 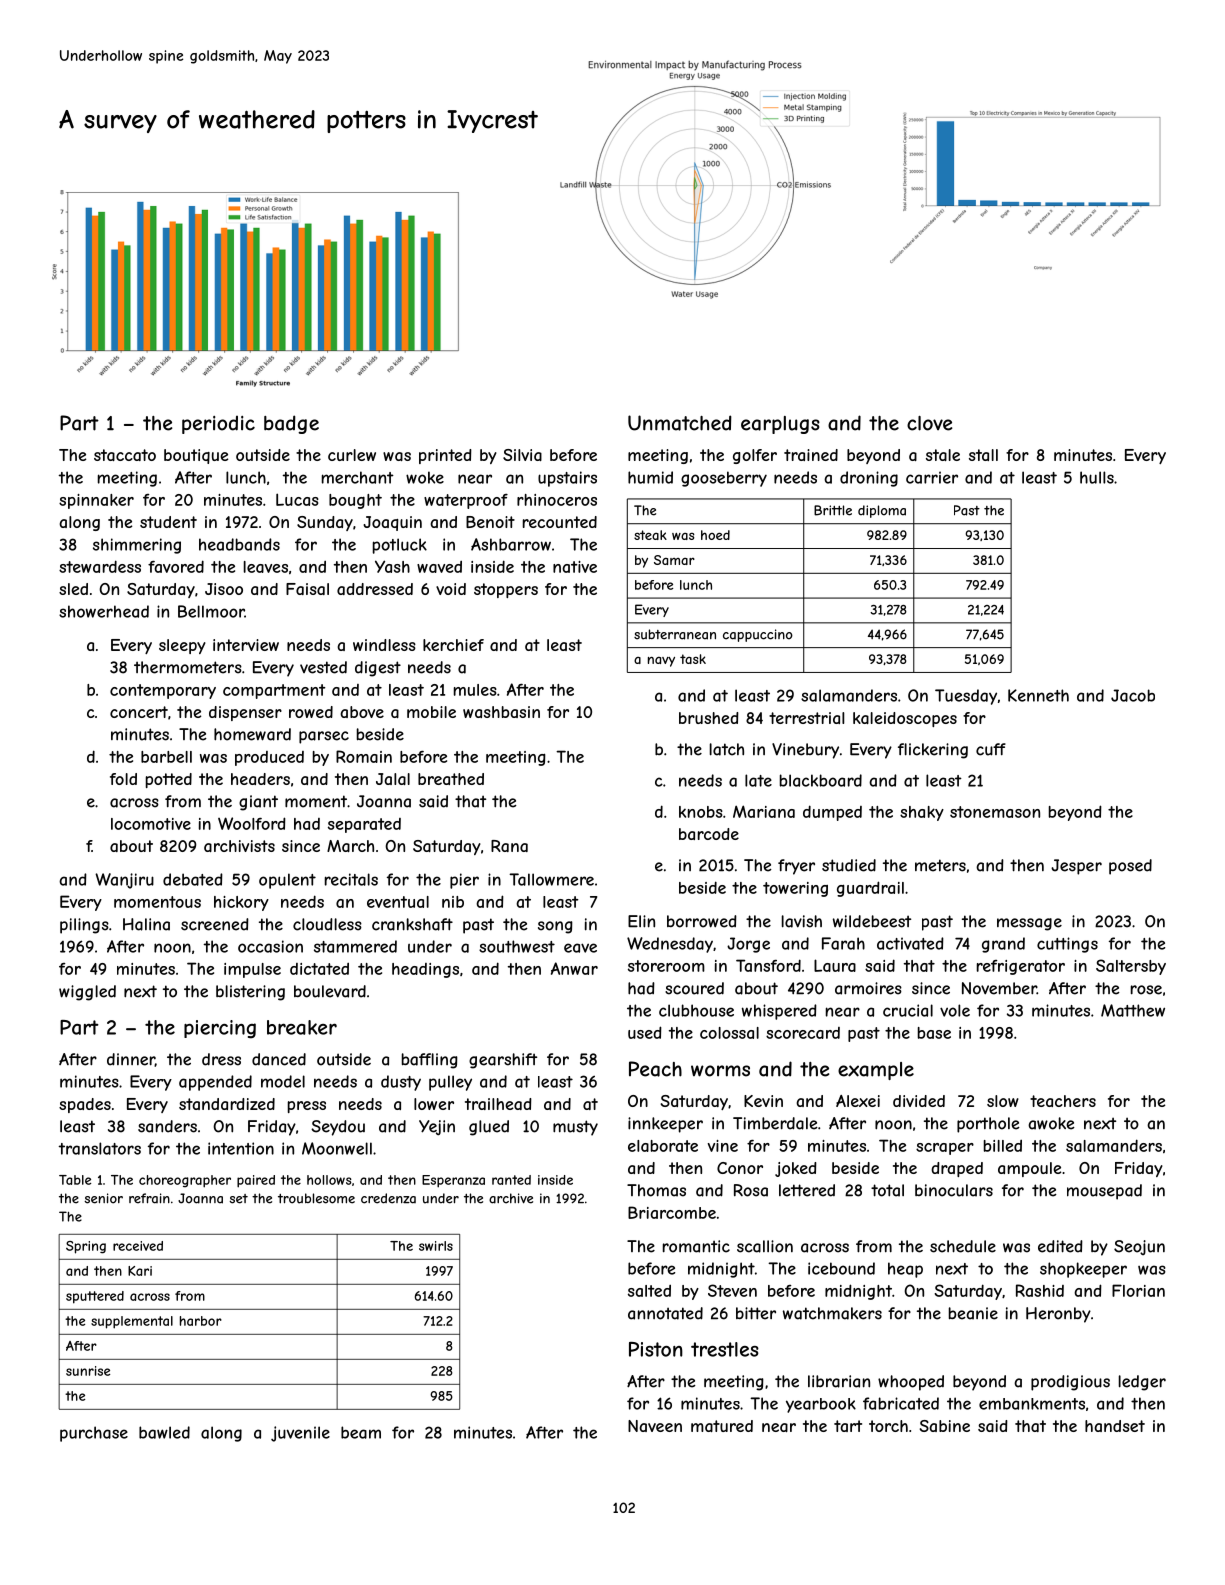 What do you see at coordinates (1038, 695) in the screenshot?
I see `Kenneth` at bounding box center [1038, 695].
